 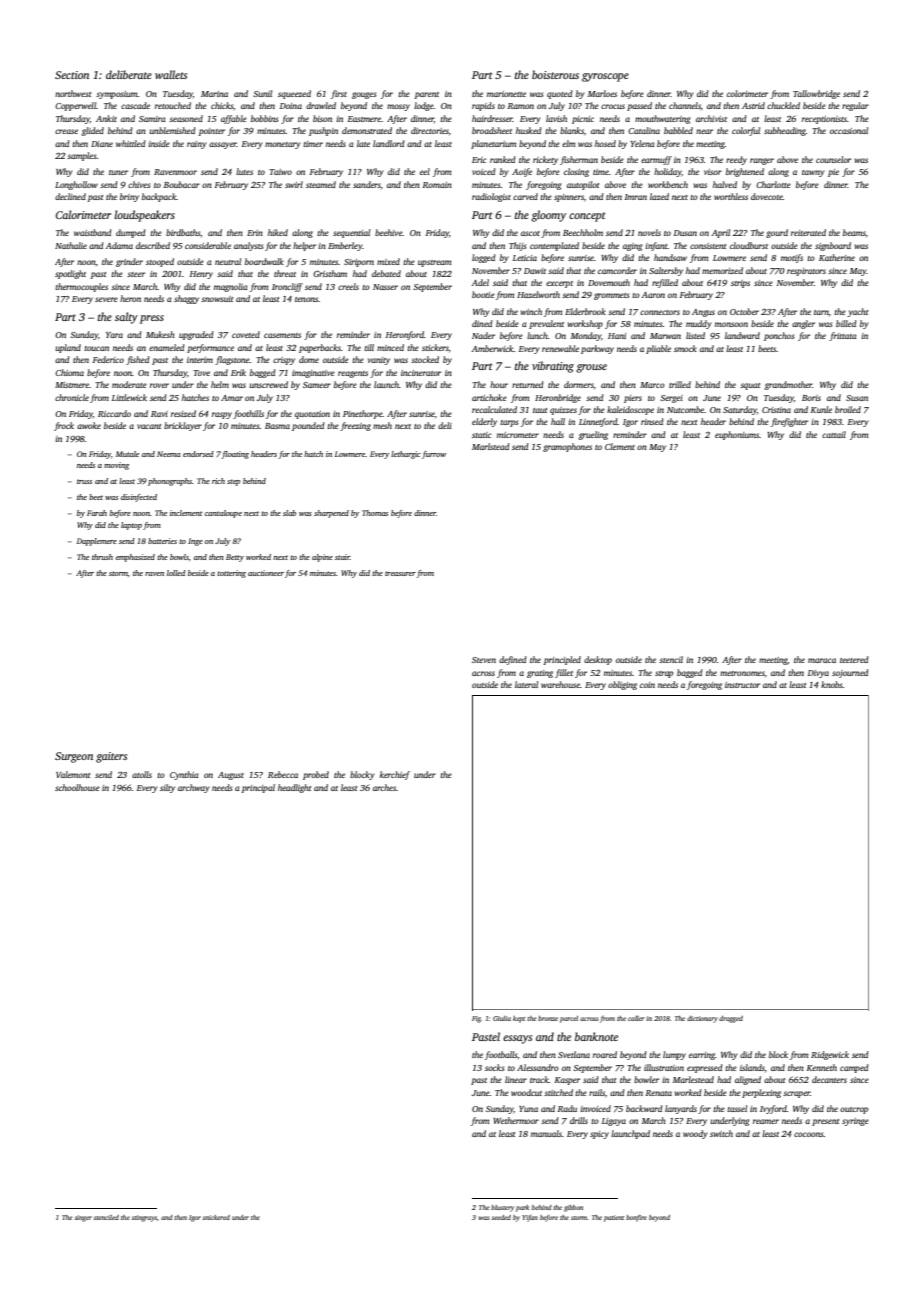 What do you see at coordinates (144, 1218) in the document?
I see `stingrays` at bounding box center [144, 1218].
